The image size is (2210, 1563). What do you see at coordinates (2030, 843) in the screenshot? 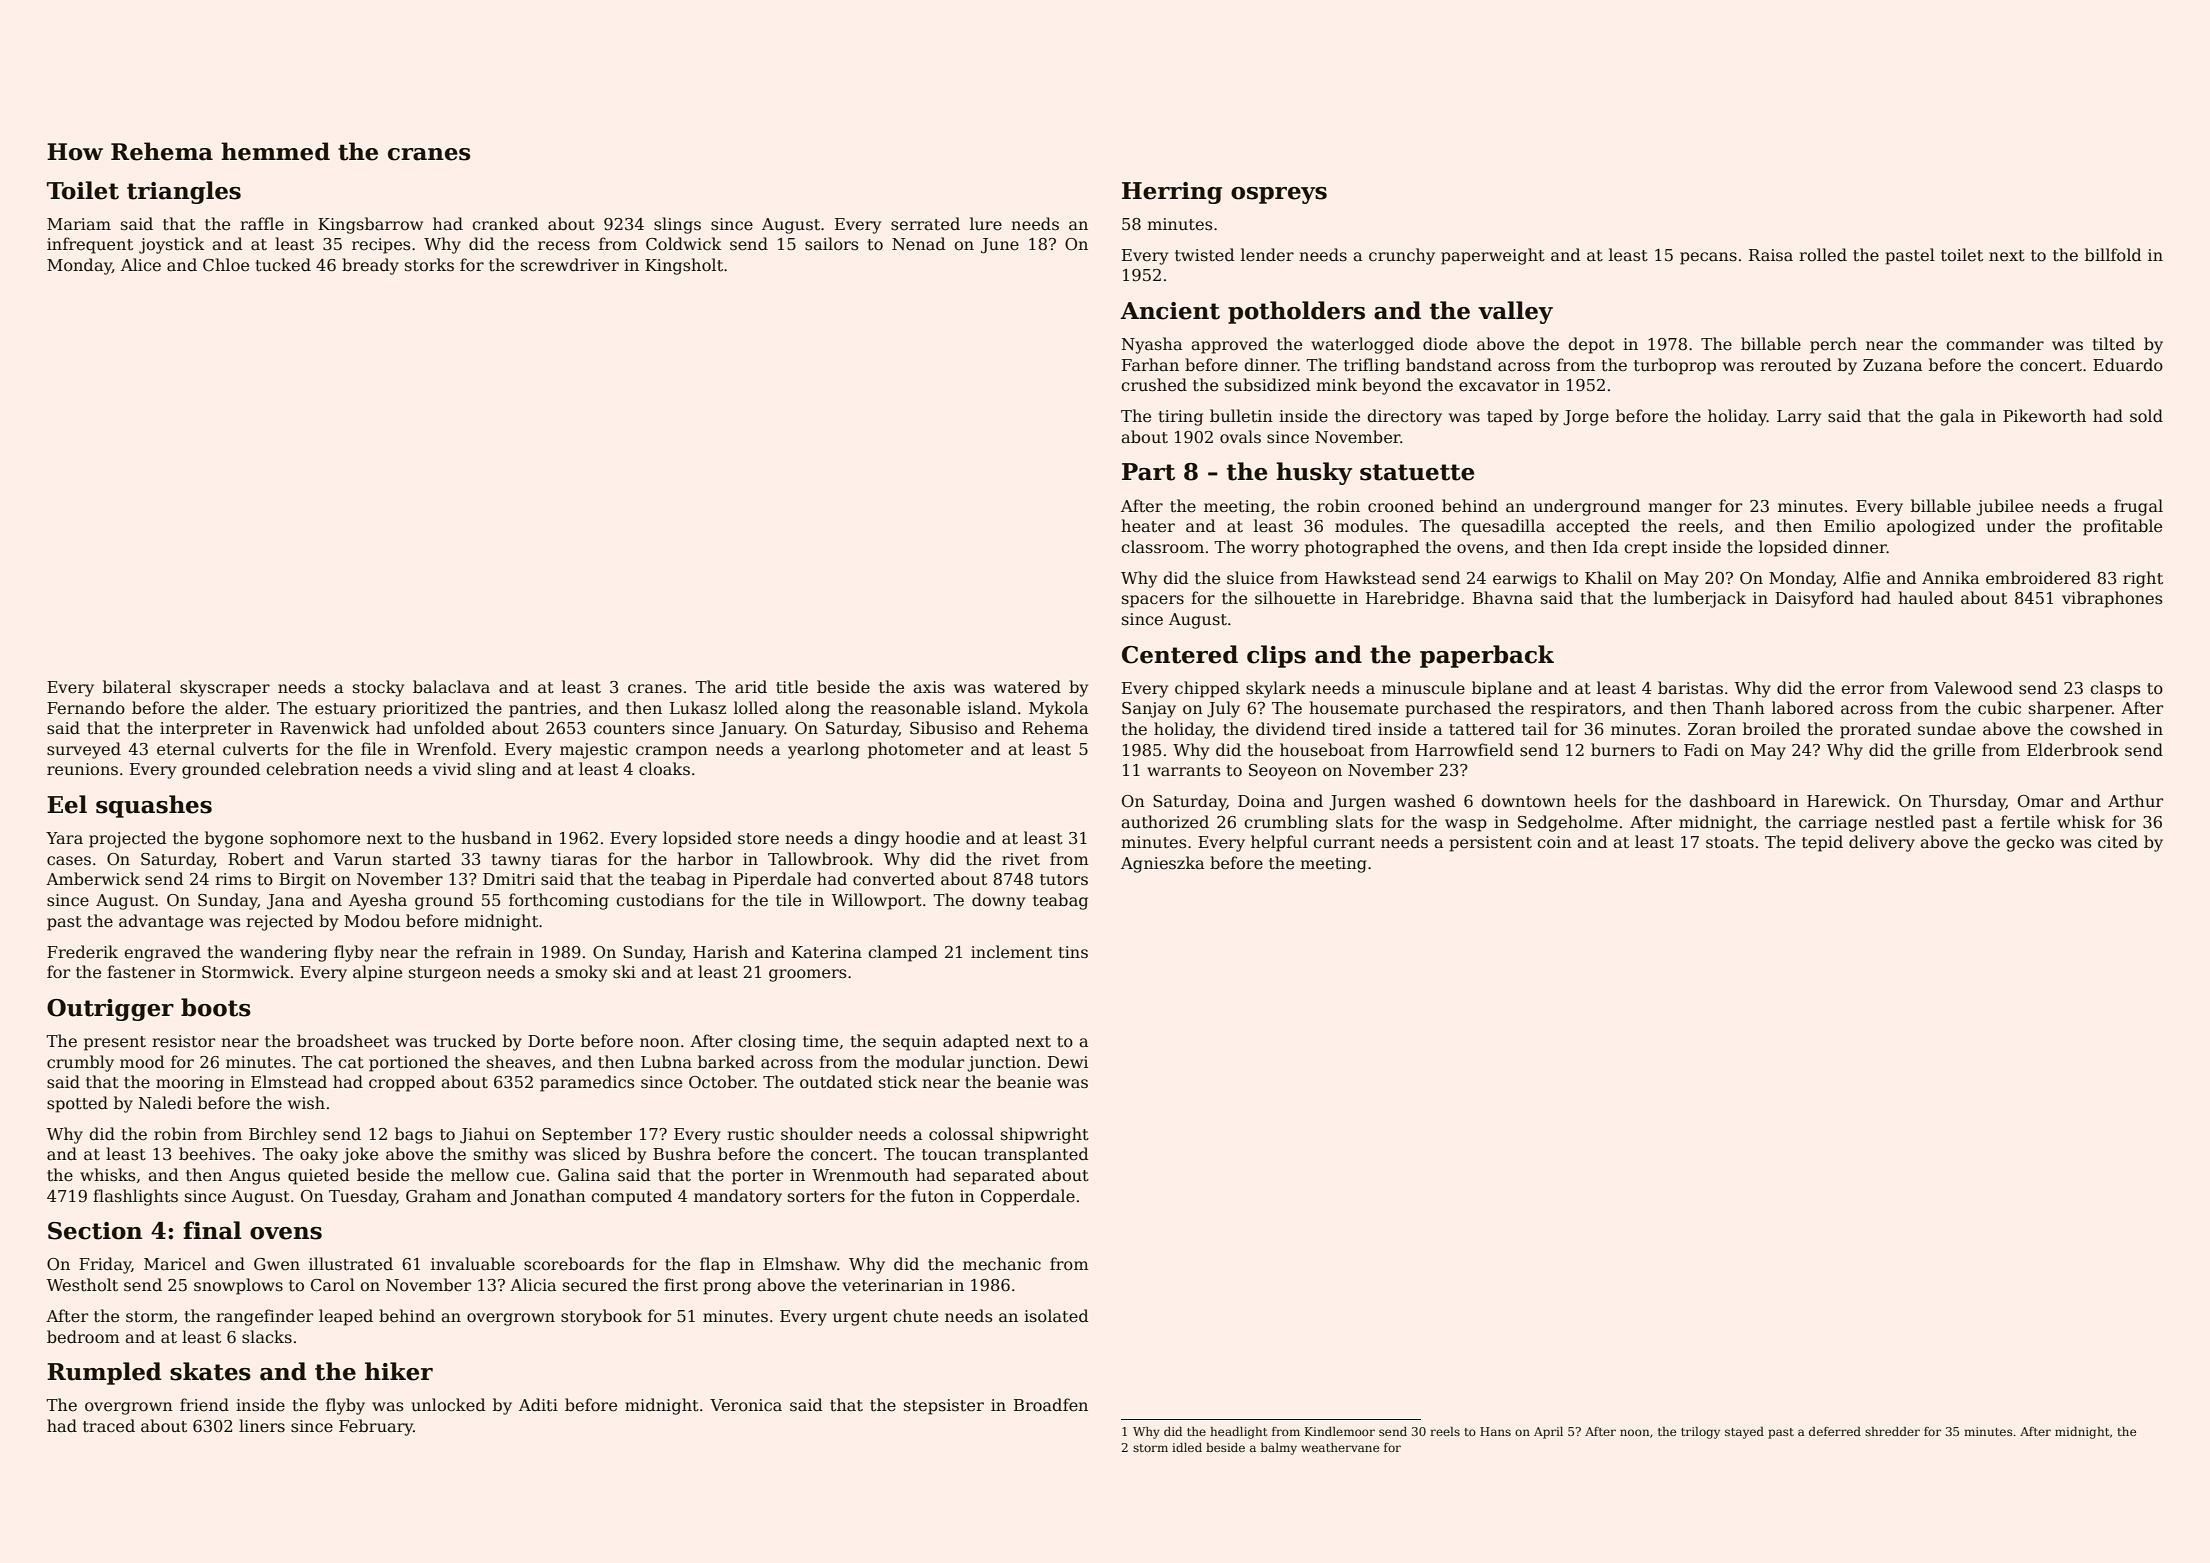
I see `gecko` at bounding box center [2030, 843].
